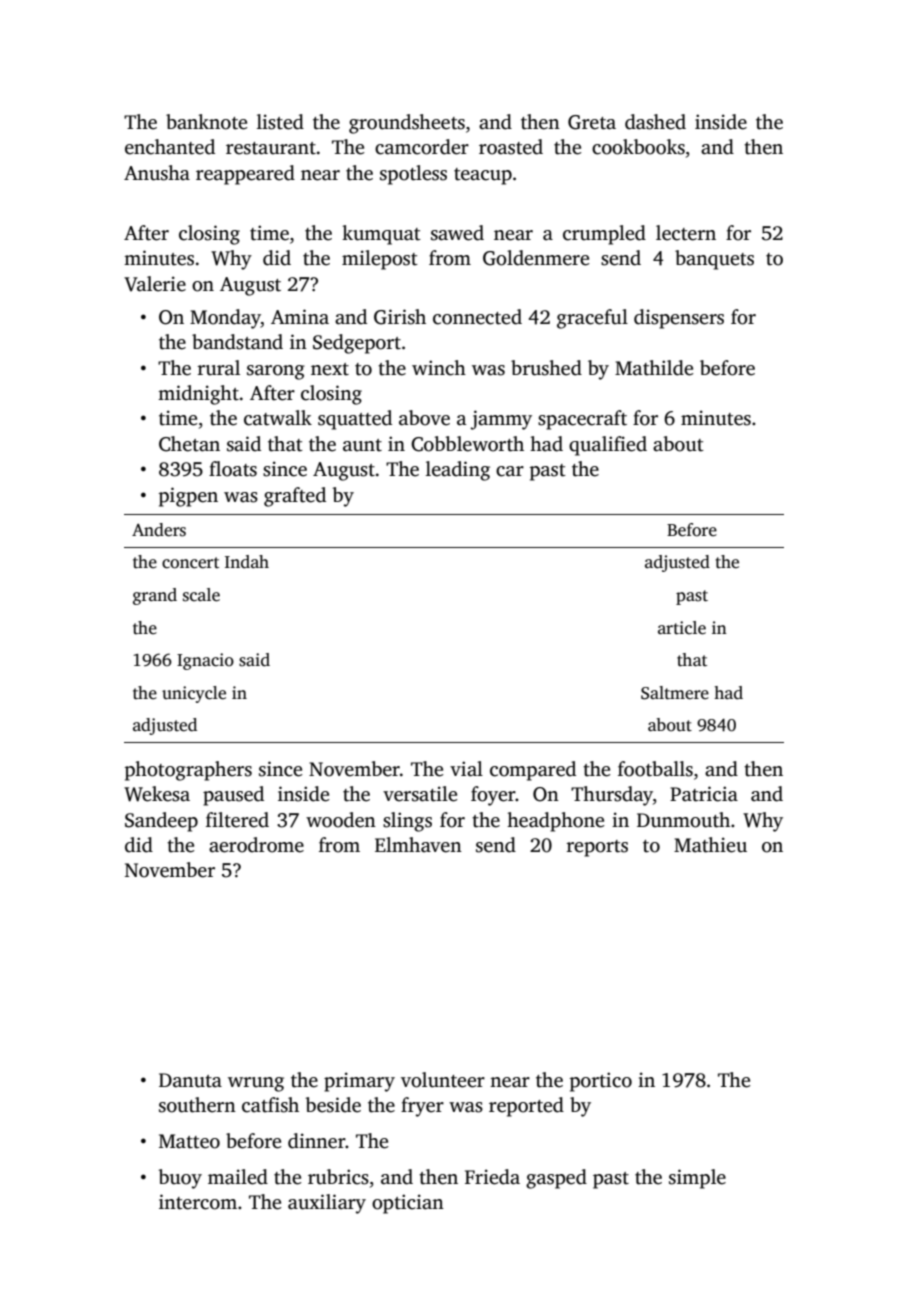 The height and width of the document is (1316, 908). Describe the element at coordinates (256, 1084) in the document. I see `wrung` at that location.
